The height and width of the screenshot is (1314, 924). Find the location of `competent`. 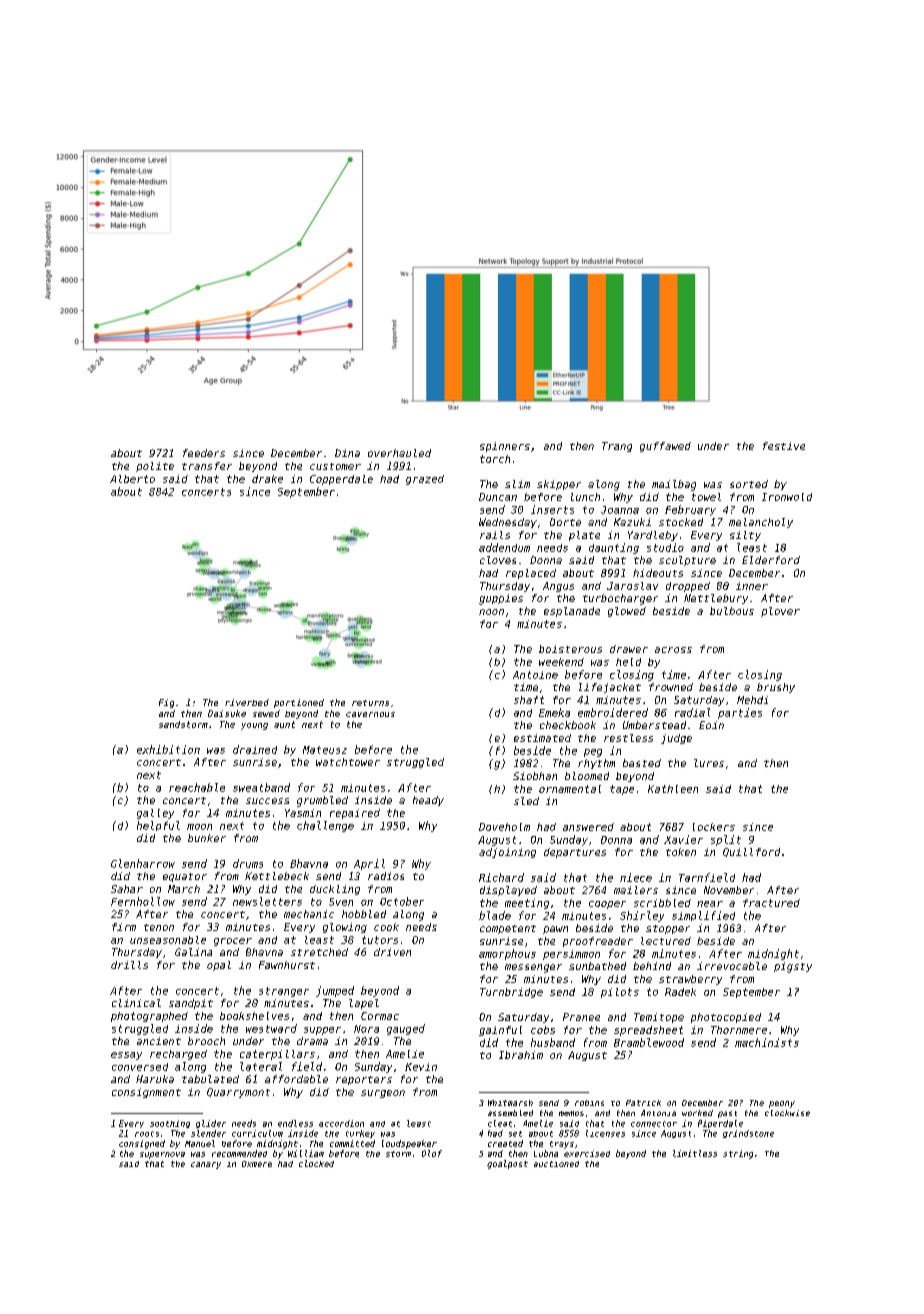

competent is located at coordinates (508, 929).
